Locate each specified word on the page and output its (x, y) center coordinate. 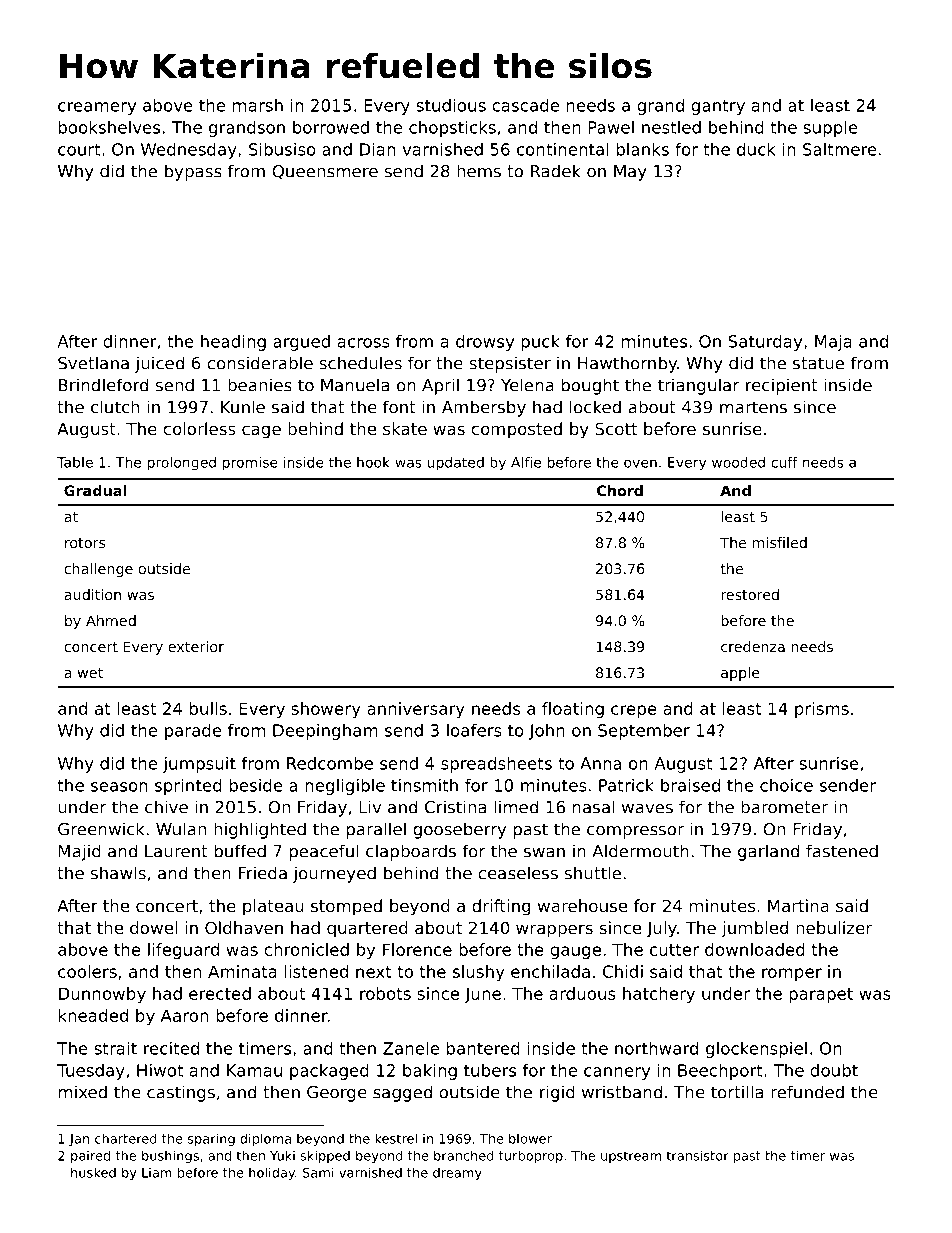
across (364, 343)
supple (830, 129)
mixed (83, 1092)
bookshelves (109, 127)
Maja (833, 343)
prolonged (182, 464)
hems (479, 171)
